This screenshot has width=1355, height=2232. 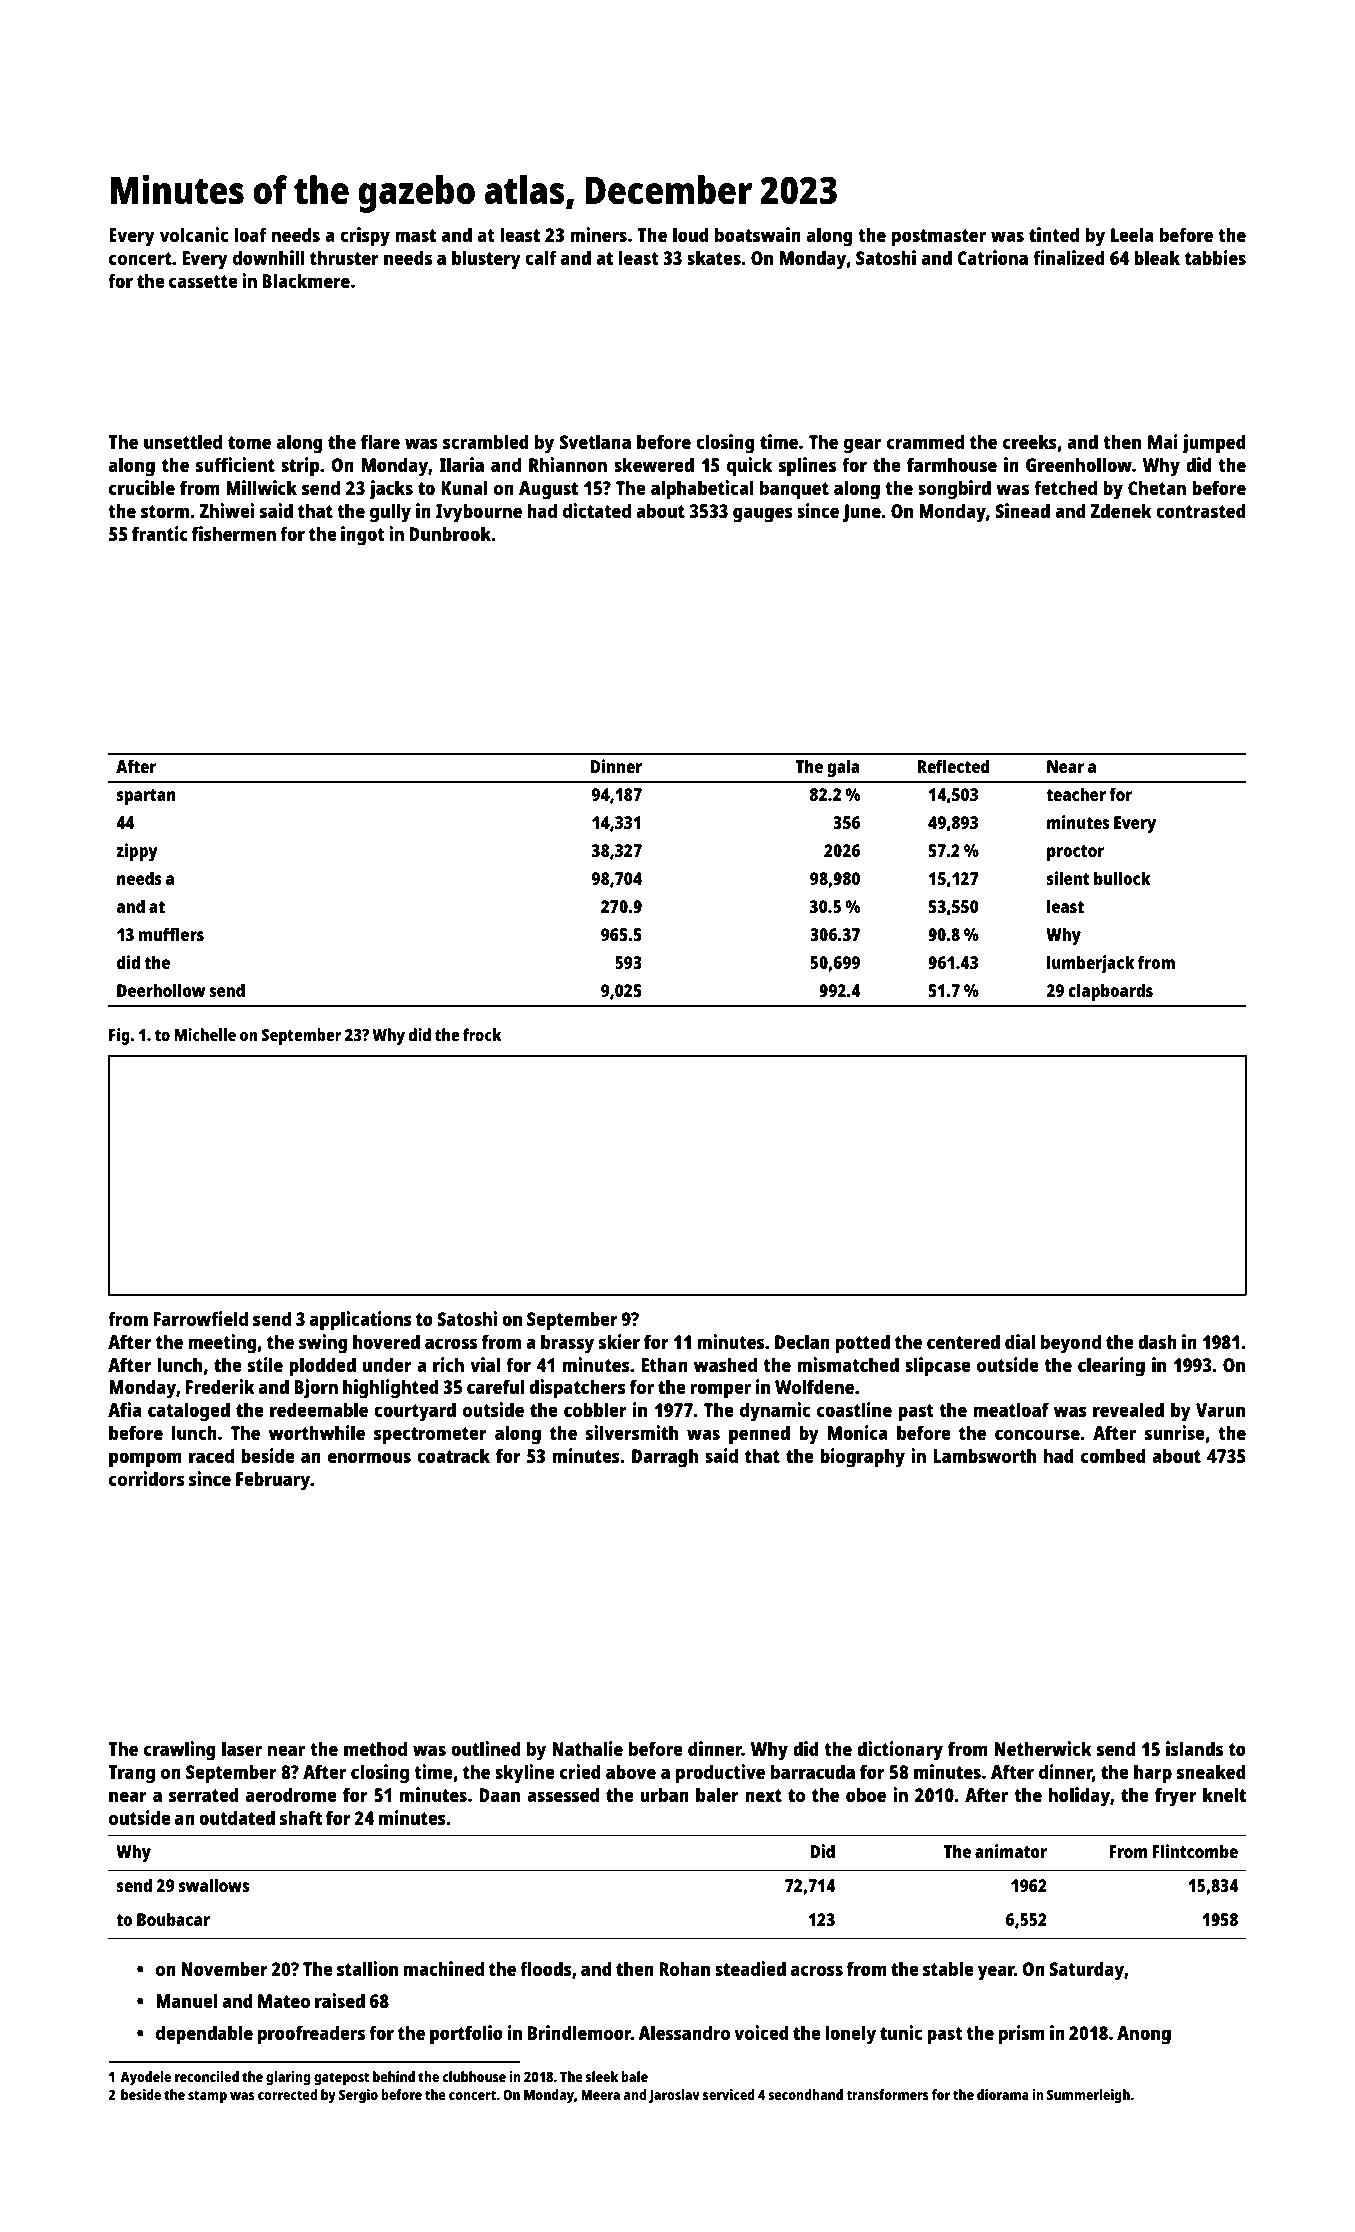 I want to click on tabbies, so click(x=1215, y=257).
